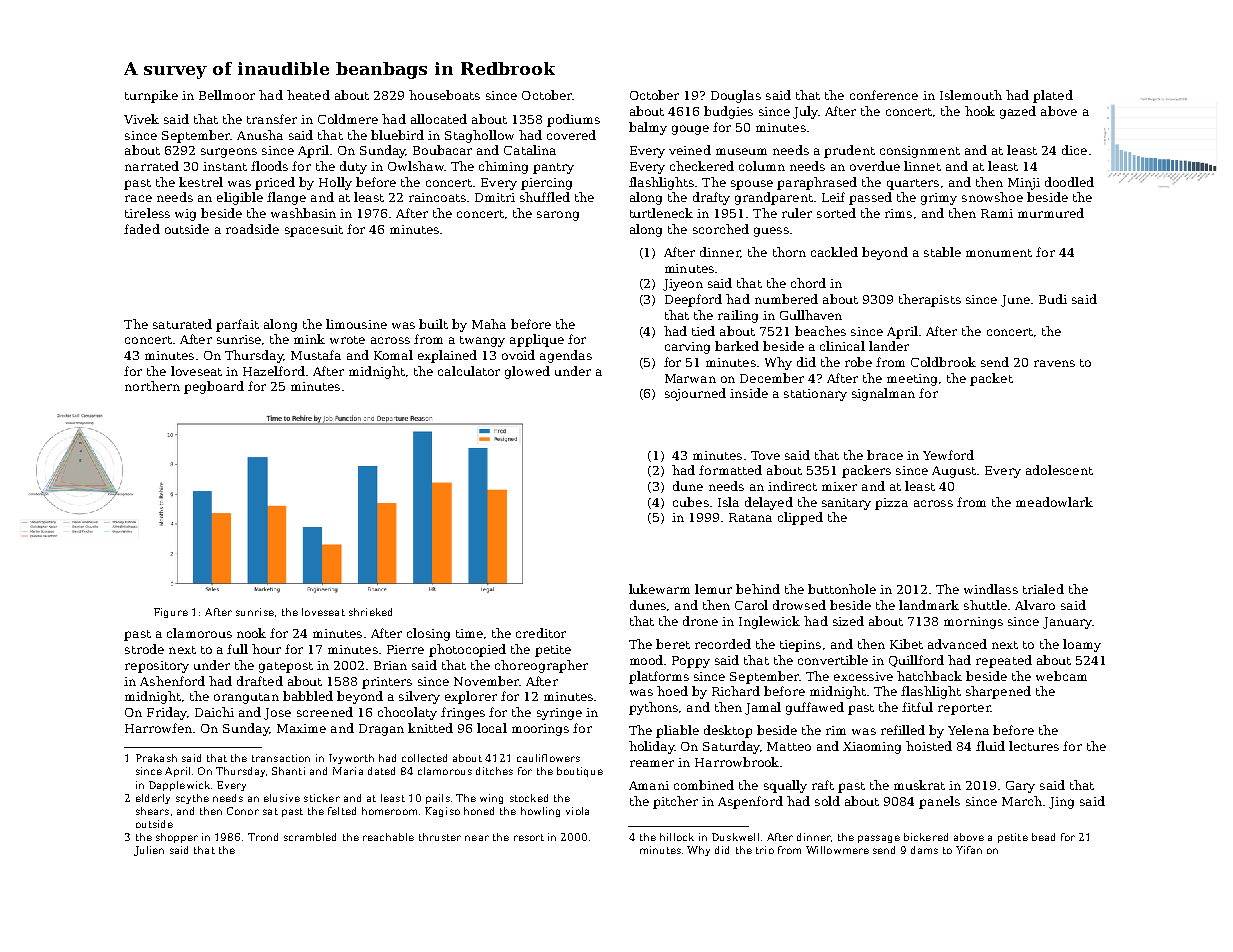  What do you see at coordinates (444, 95) in the document?
I see `houseboats` at bounding box center [444, 95].
